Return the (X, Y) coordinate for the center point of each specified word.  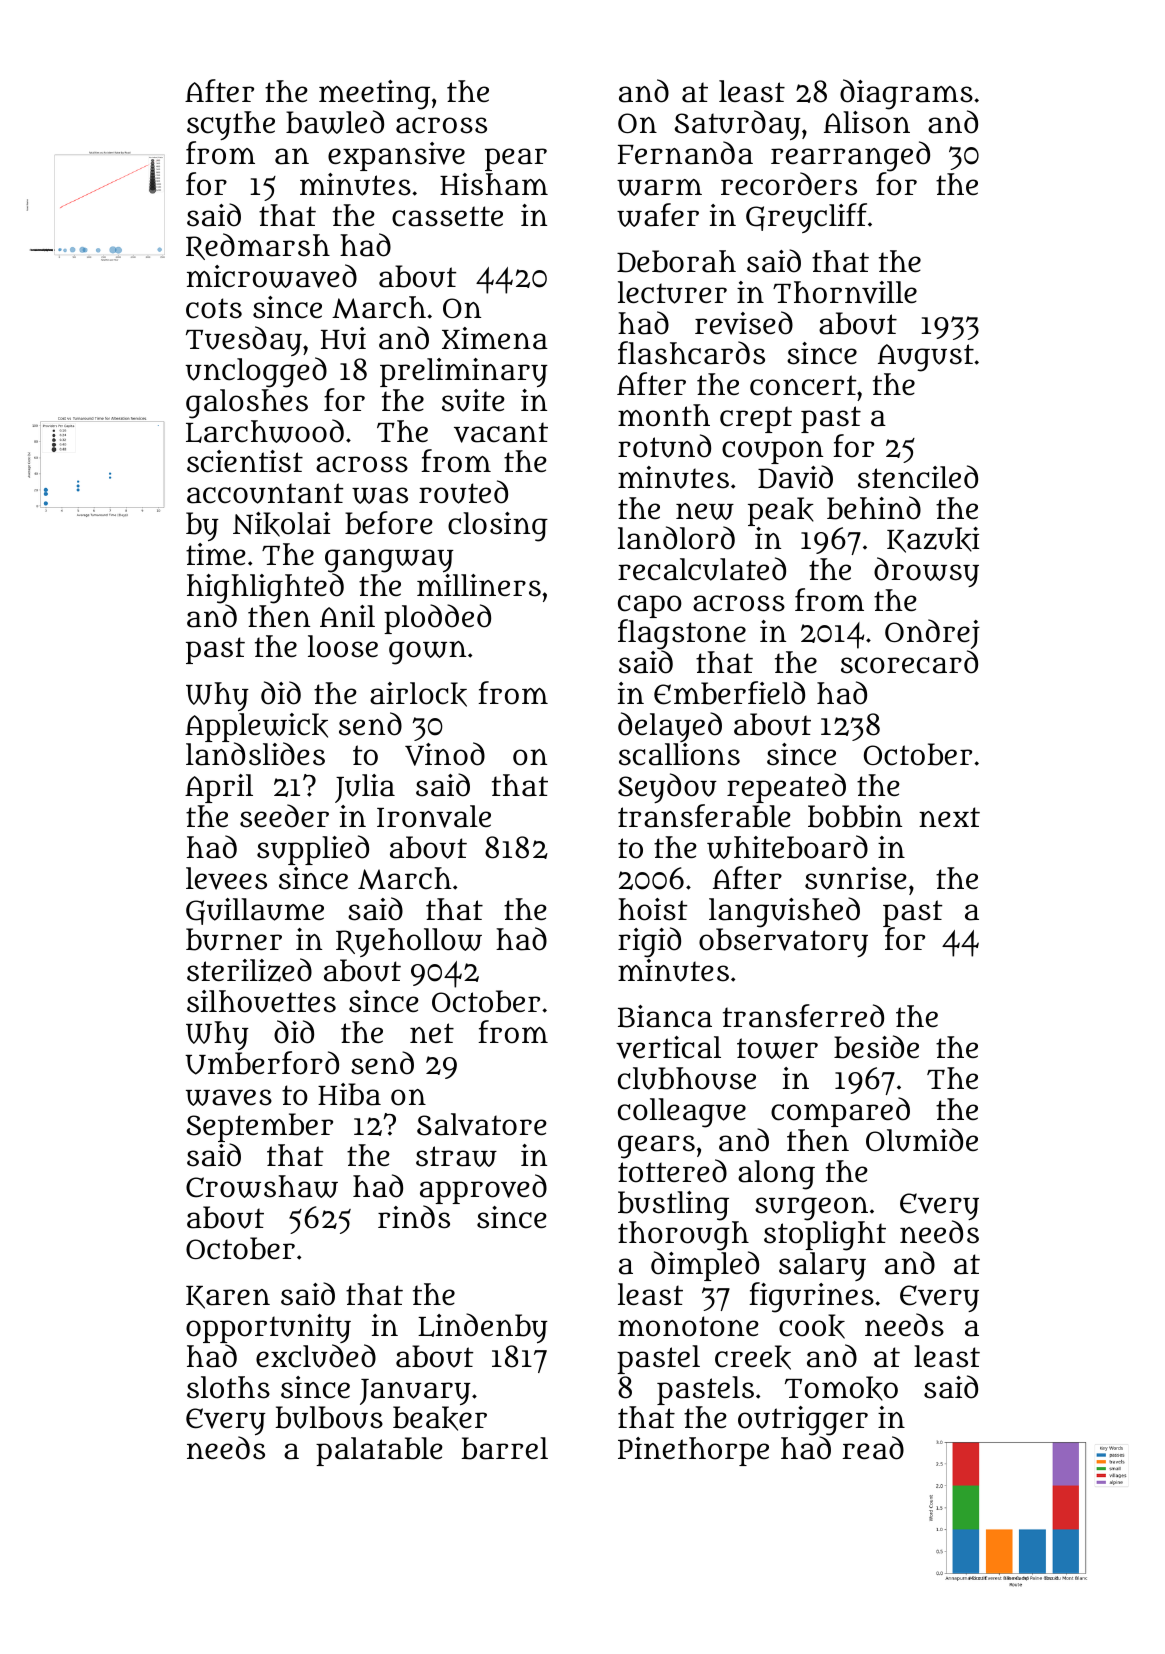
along (776, 1175)
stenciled (918, 477)
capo (650, 606)
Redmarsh (258, 246)
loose (343, 646)
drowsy (926, 572)
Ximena (495, 338)
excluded (316, 1356)
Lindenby (483, 1328)
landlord (676, 538)
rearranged (850, 156)
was (380, 495)
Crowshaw (262, 1186)
